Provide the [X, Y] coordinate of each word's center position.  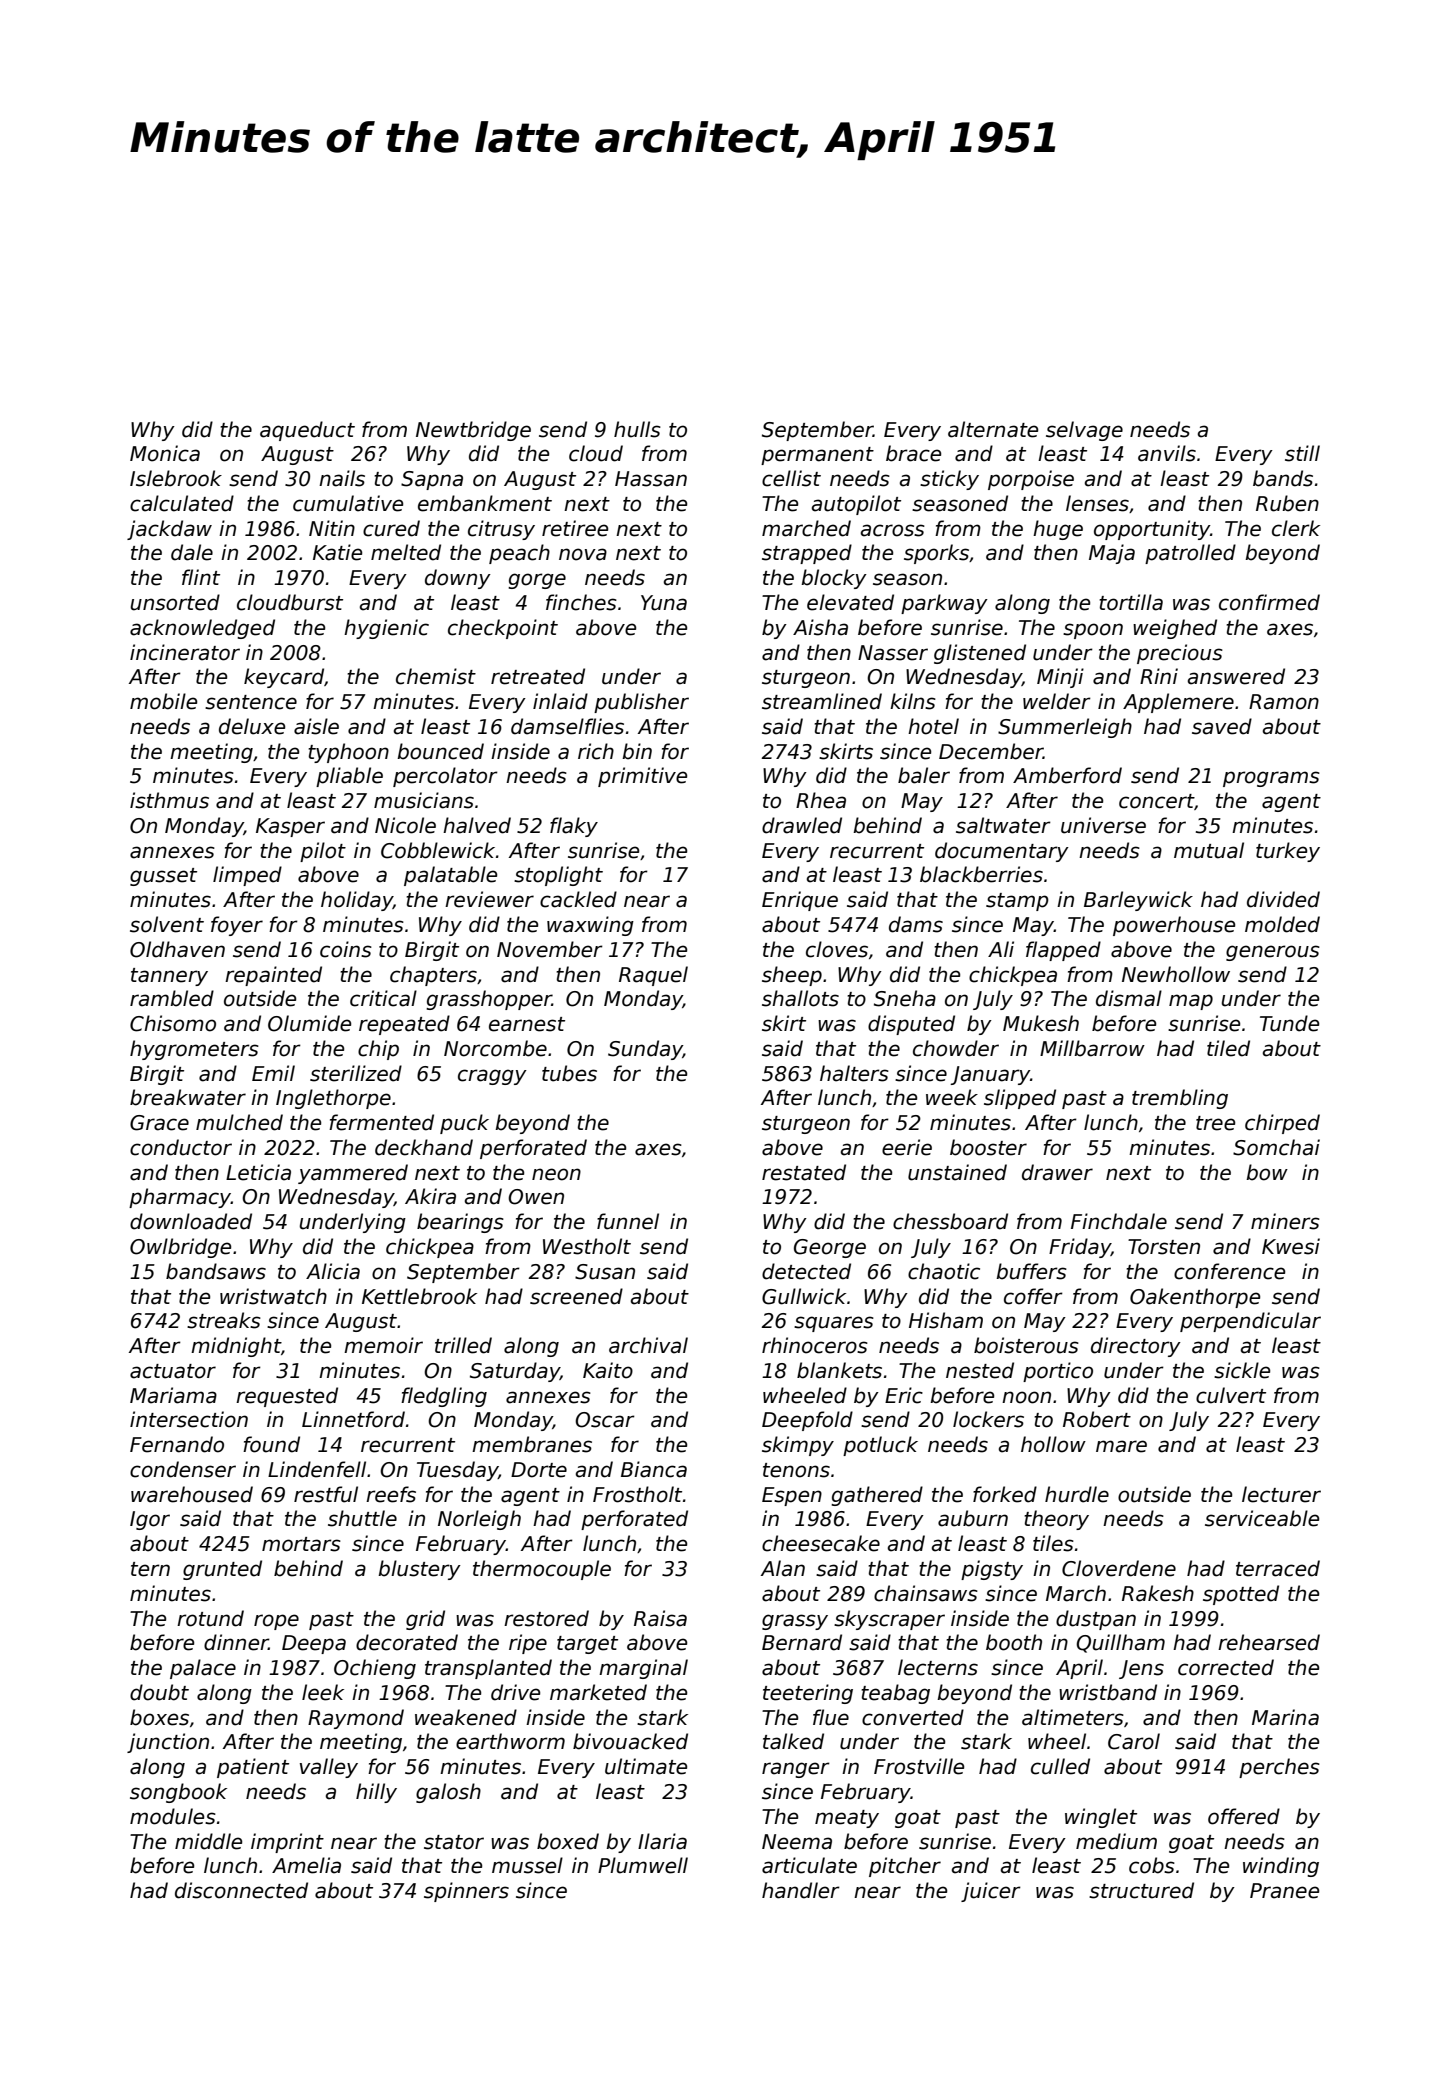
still [1302, 453]
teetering [808, 1694]
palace [203, 1669]
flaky [574, 827]
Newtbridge [473, 431]
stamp [1017, 902]
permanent [817, 456]
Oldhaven [177, 949]
